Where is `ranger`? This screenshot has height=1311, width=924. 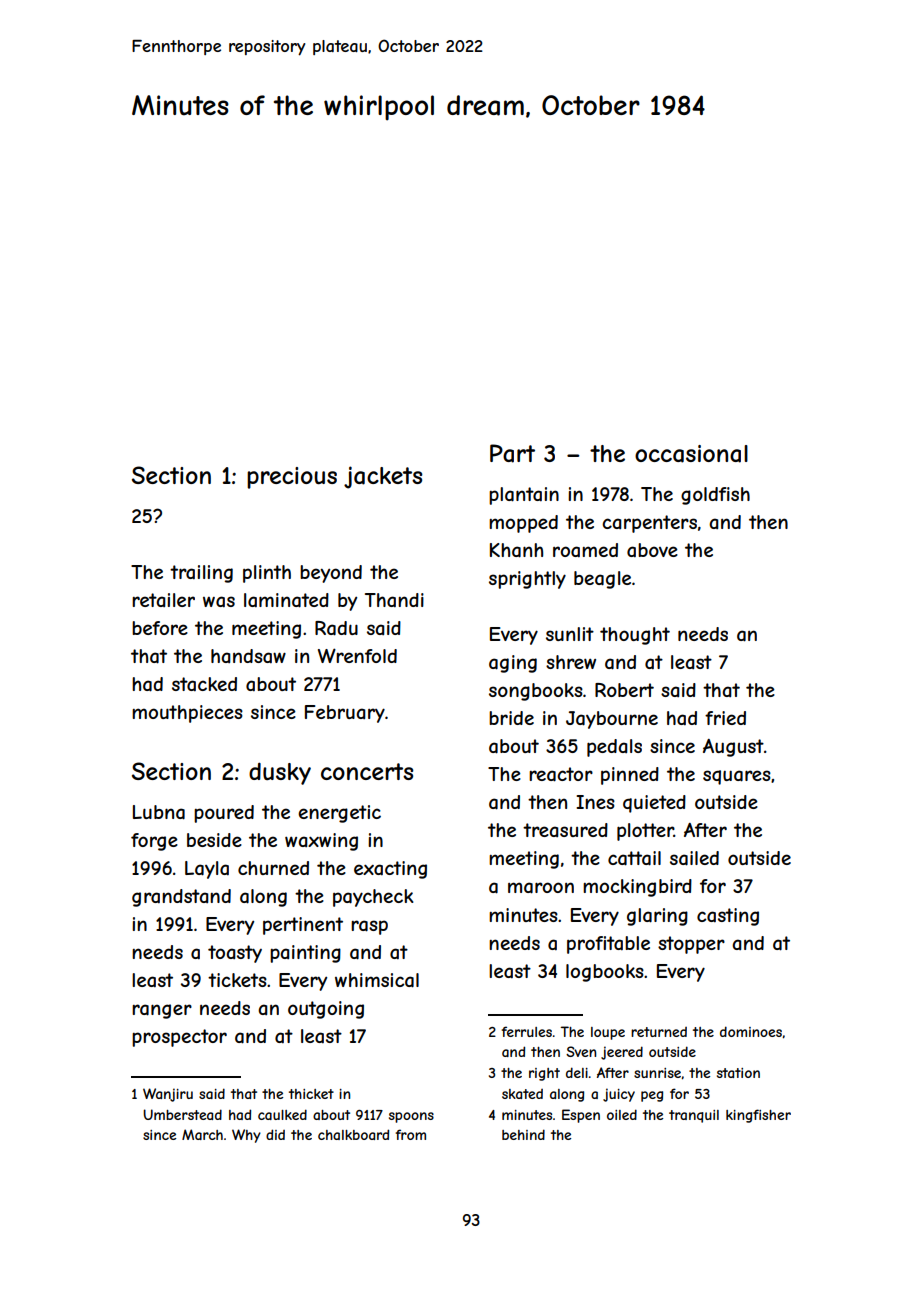 ranger is located at coordinates (162, 1011).
